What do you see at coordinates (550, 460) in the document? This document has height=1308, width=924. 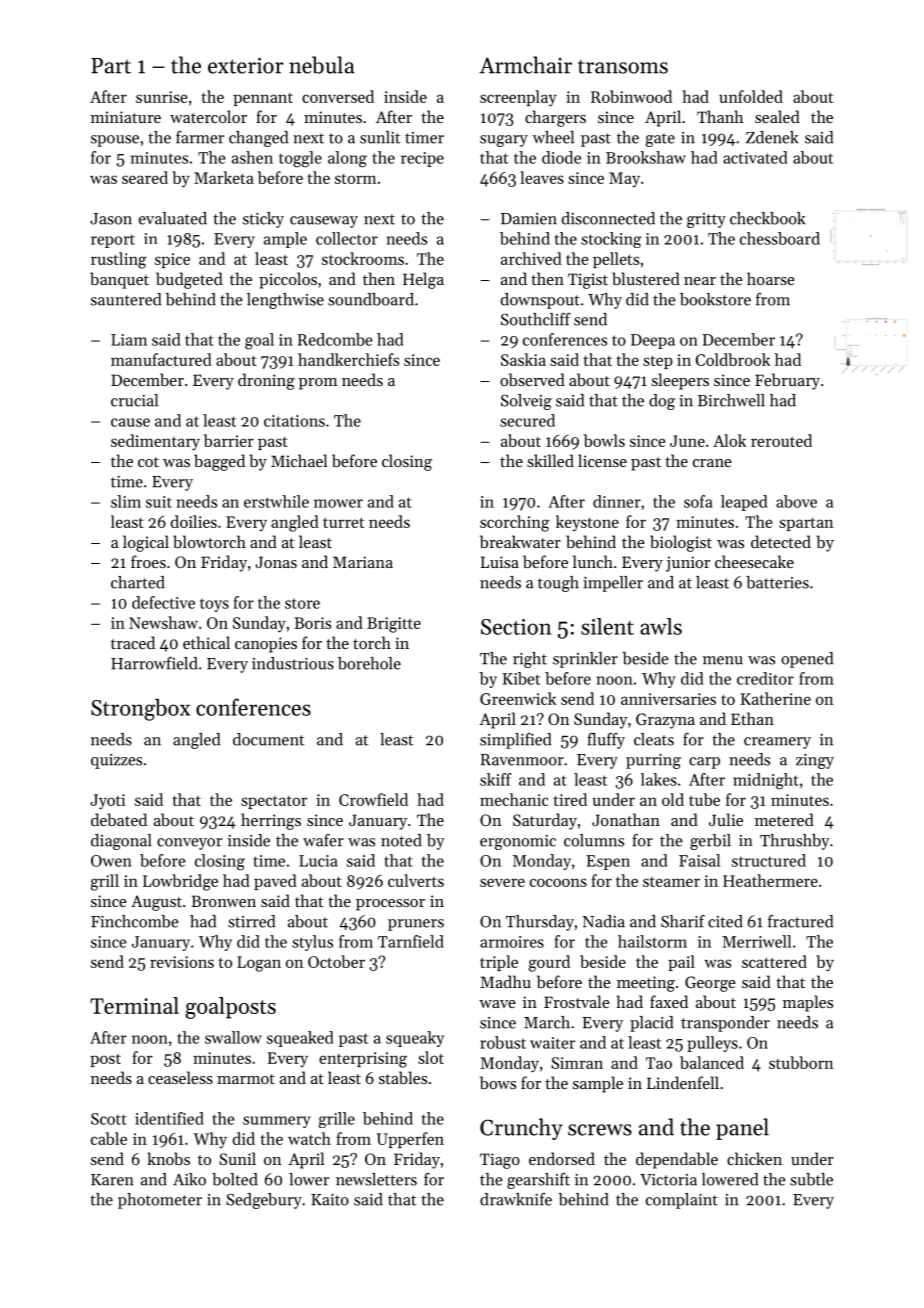 I see `skilled` at bounding box center [550, 460].
